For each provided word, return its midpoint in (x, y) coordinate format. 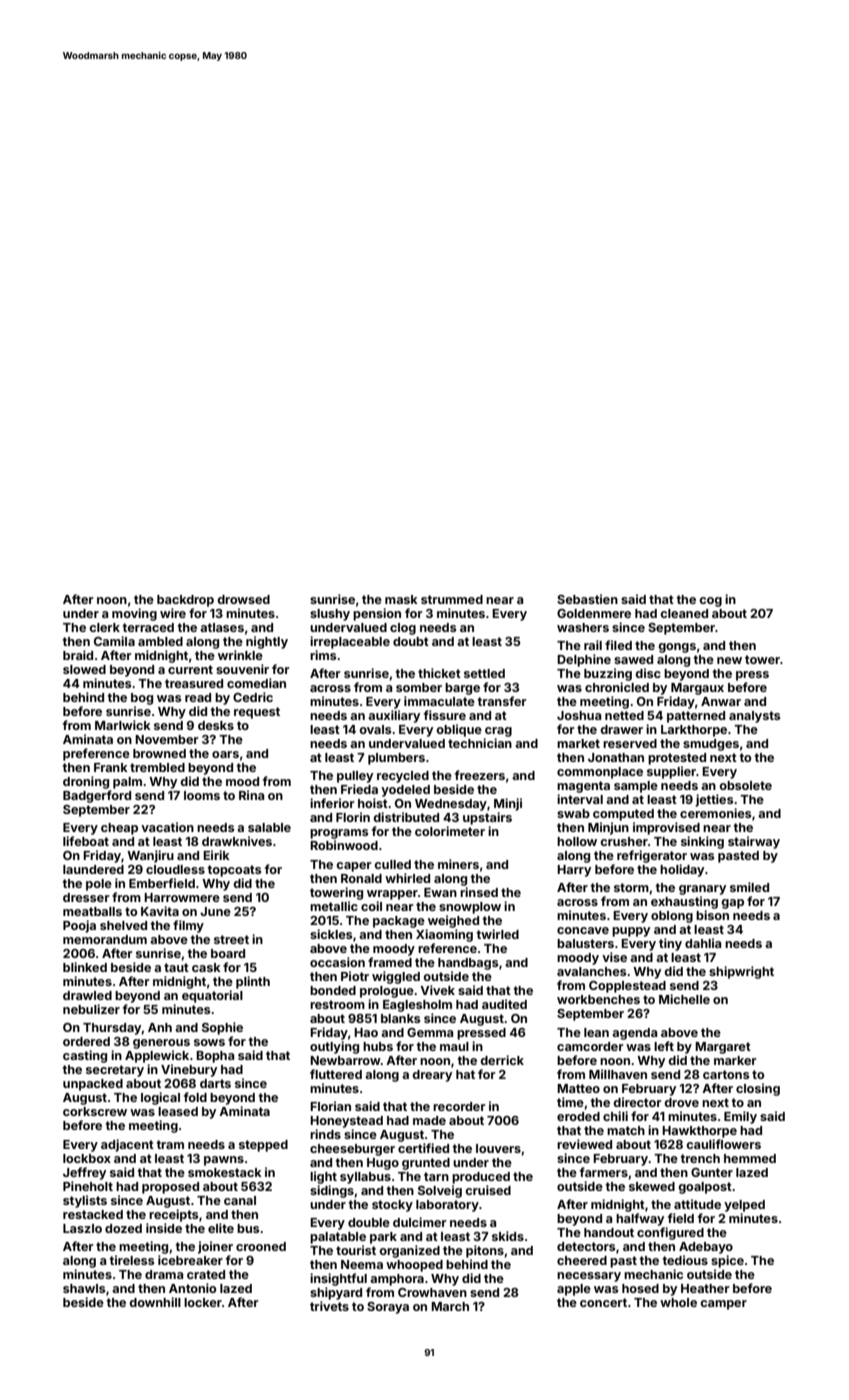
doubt (411, 641)
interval (580, 799)
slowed (84, 669)
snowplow (470, 908)
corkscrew (95, 1111)
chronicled (617, 687)
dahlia (703, 943)
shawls (84, 1288)
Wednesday (451, 805)
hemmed (750, 1158)
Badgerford (97, 796)
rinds (325, 1134)
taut (176, 967)
